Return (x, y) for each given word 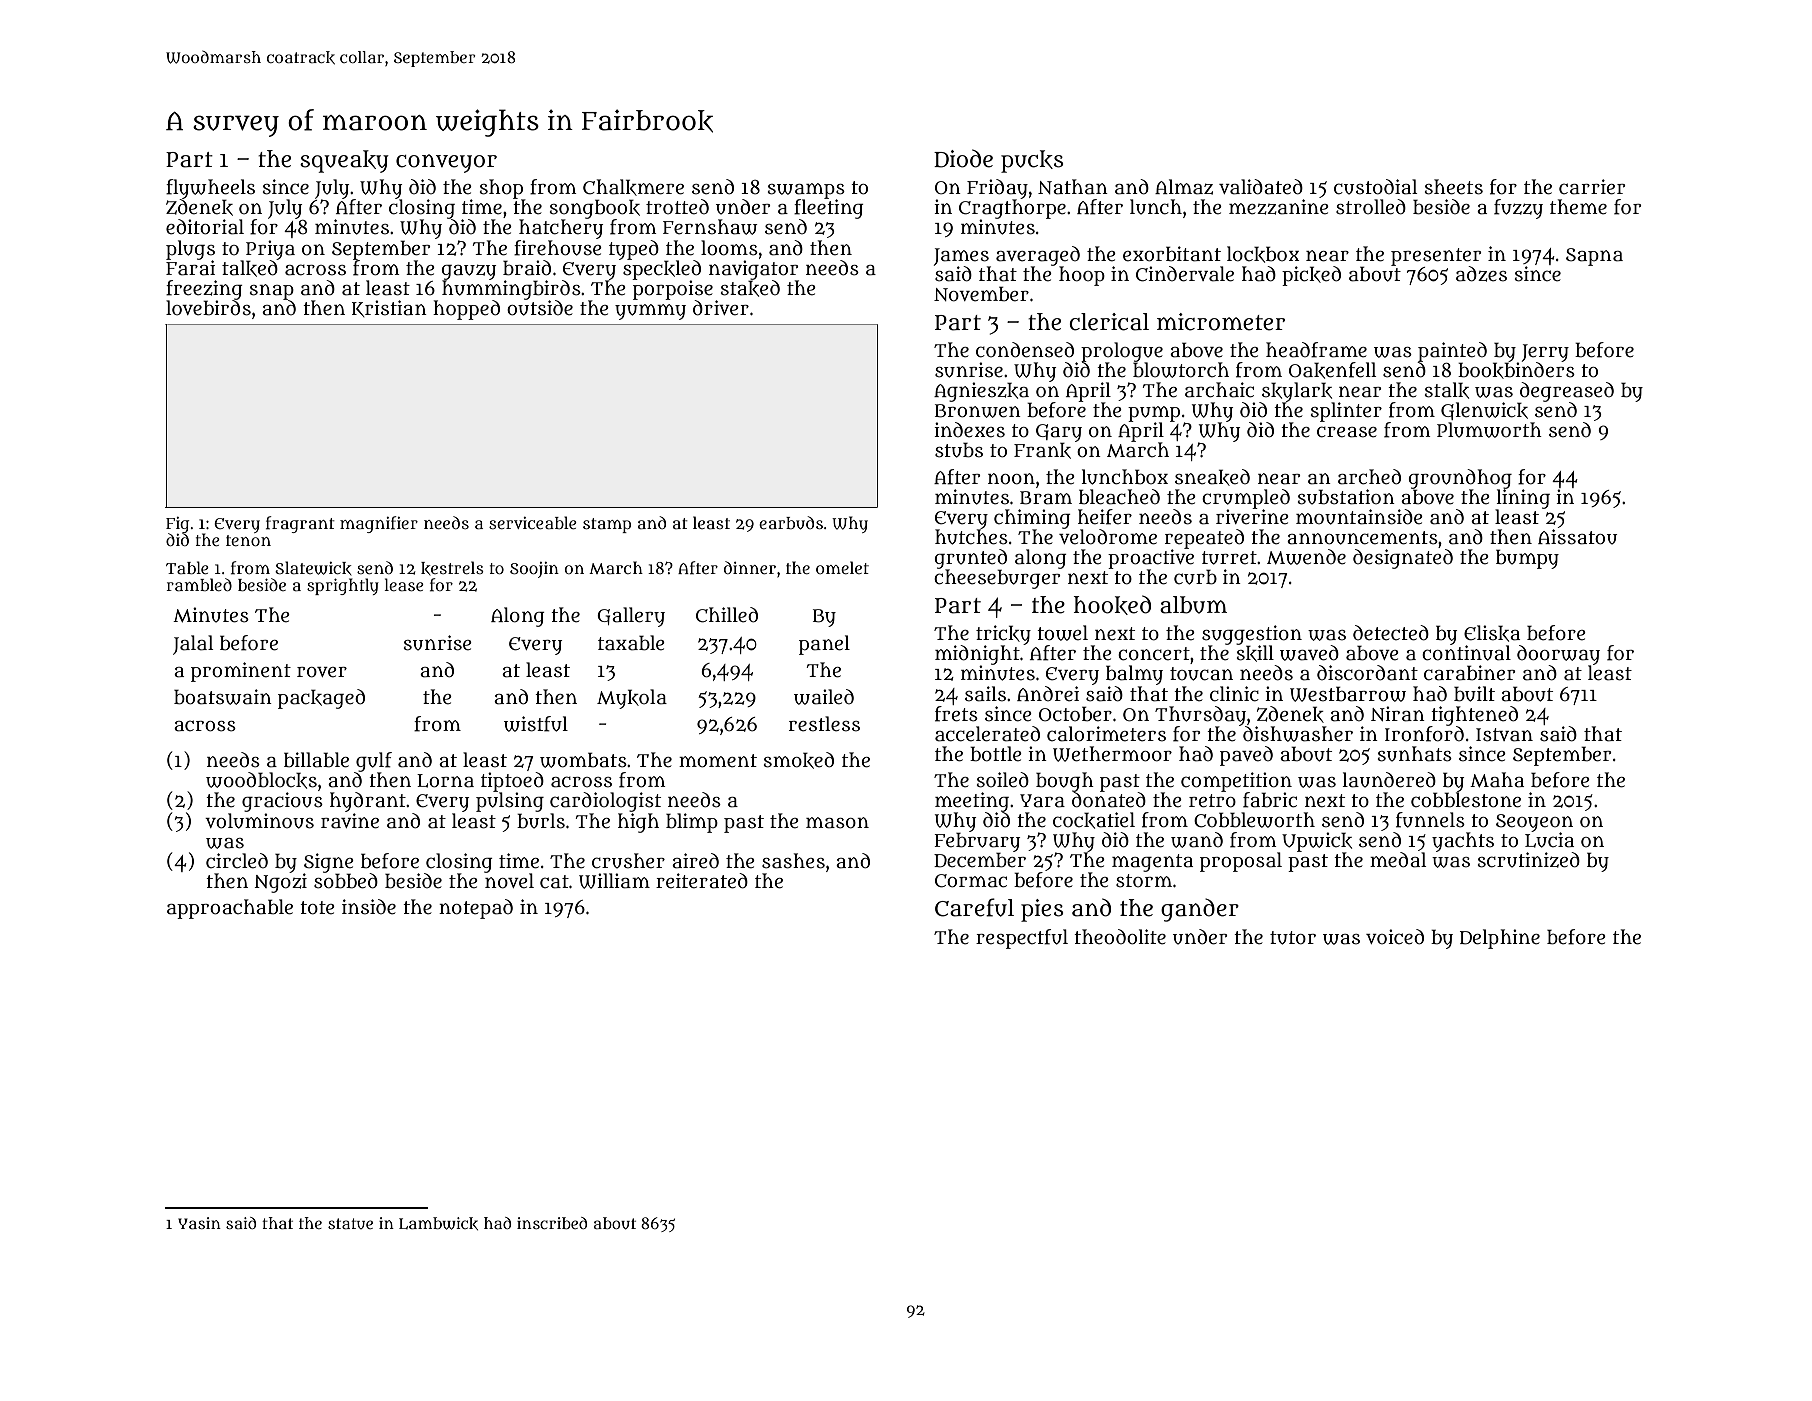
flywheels (210, 189)
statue (350, 1223)
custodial (1375, 187)
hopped (466, 310)
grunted (971, 559)
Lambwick (438, 1223)
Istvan (1504, 735)
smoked (799, 760)
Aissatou (1577, 537)
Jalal (193, 645)
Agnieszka (982, 392)
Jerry (1545, 353)
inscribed (552, 1223)
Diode (963, 158)
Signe (329, 863)
